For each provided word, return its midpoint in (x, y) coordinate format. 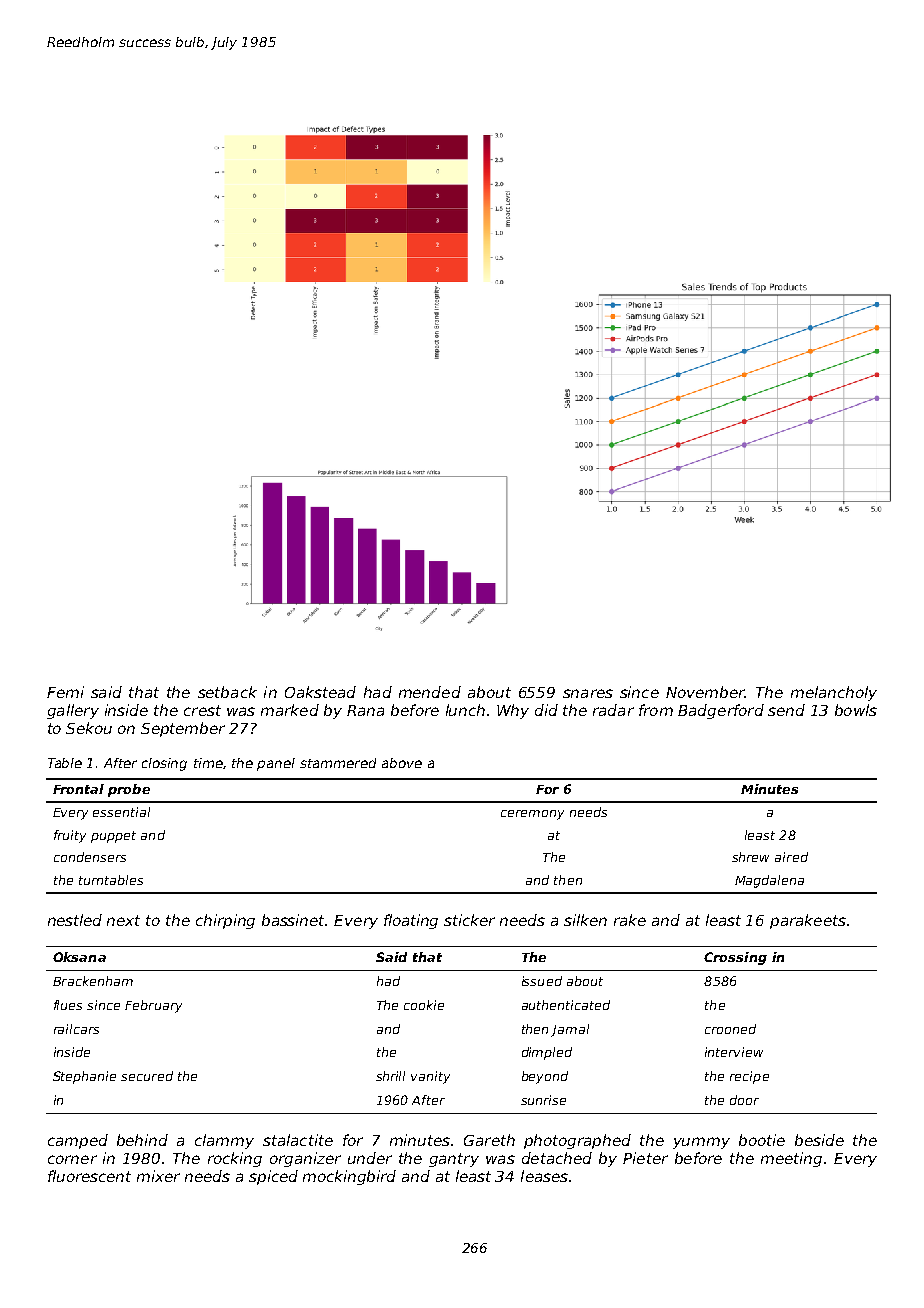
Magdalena (769, 881)
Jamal (570, 1030)
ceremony (532, 815)
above (402, 763)
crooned (730, 1029)
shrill (390, 1076)
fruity (70, 836)
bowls (856, 710)
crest (202, 710)
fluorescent (89, 1176)
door (744, 1100)
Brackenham (93, 981)
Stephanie (84, 1077)
